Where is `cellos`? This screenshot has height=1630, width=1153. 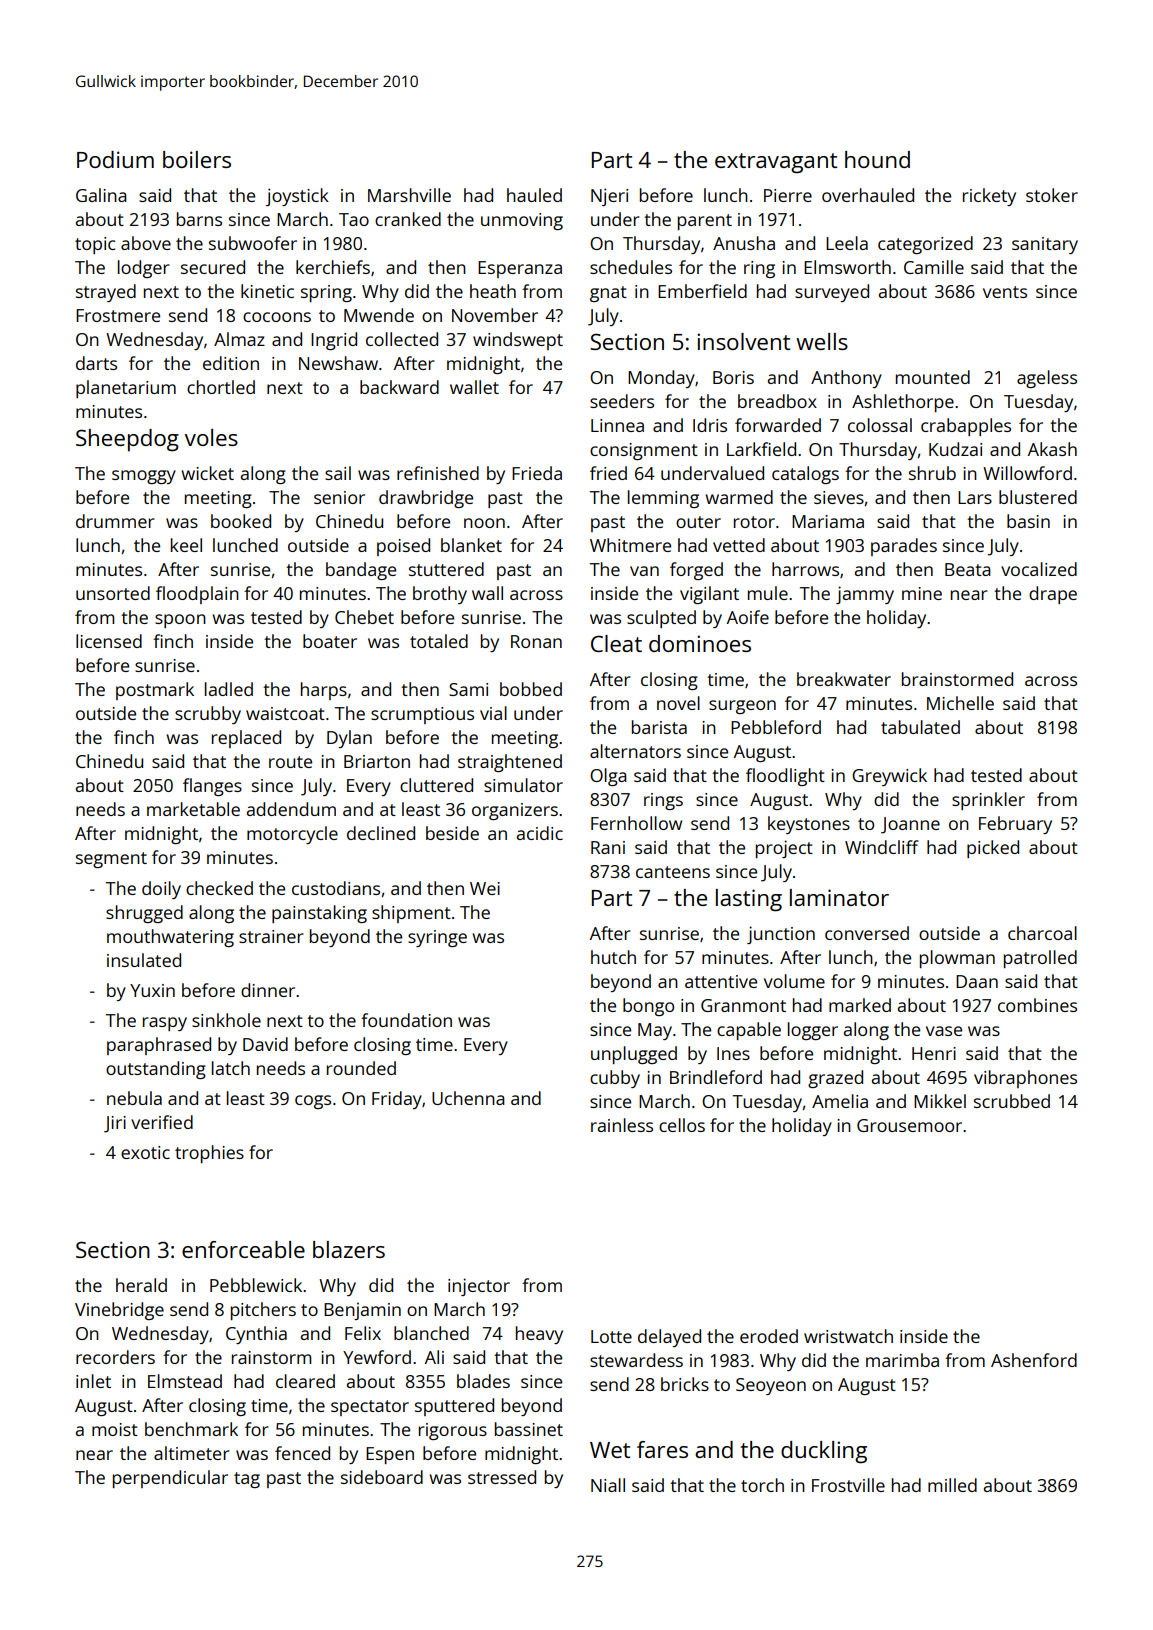
cellos is located at coordinates (682, 1125).
